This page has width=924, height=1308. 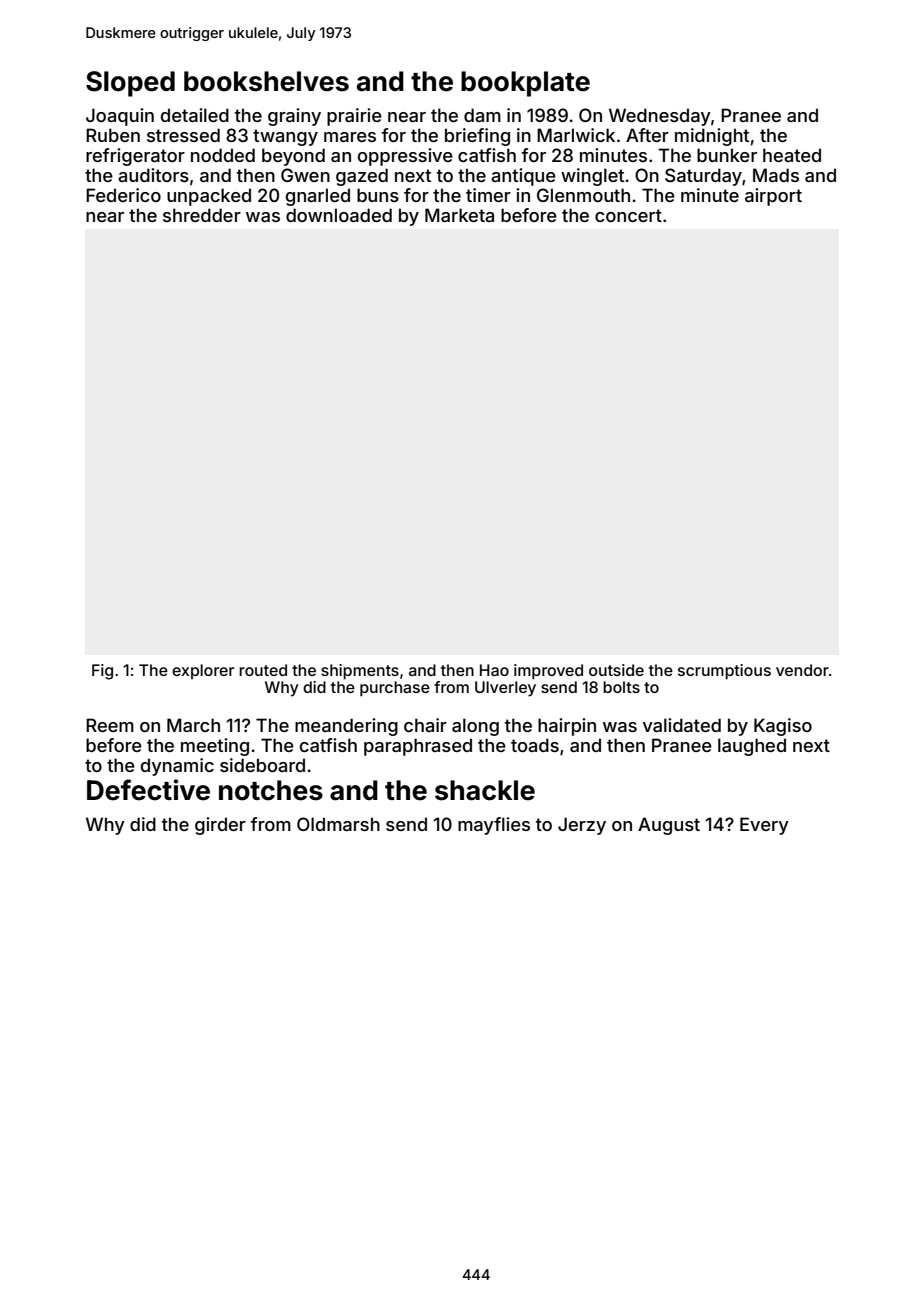 I want to click on Federico, so click(x=123, y=195).
